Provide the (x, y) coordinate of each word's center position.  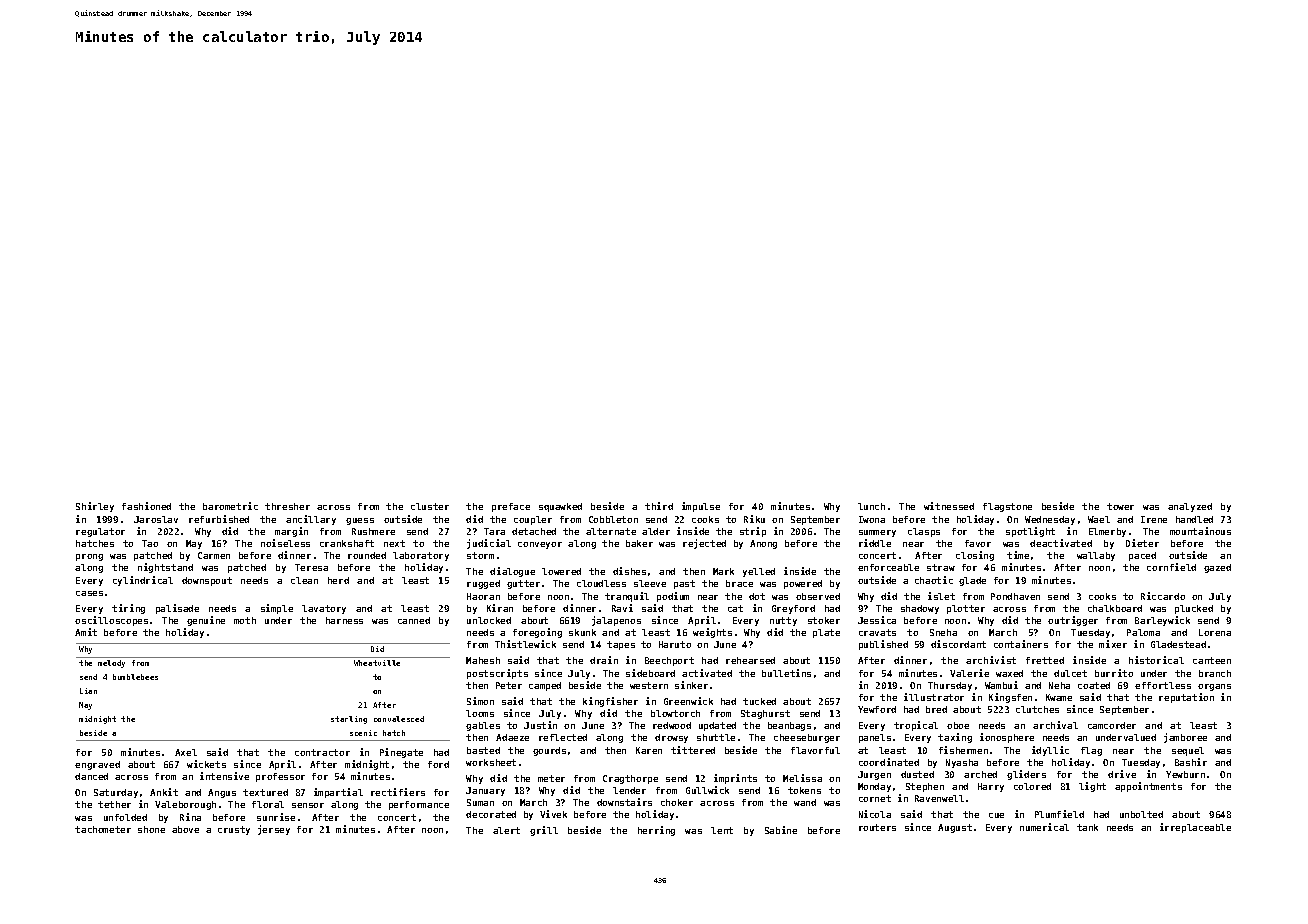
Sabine (781, 830)
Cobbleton (613, 519)
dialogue (512, 572)
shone (151, 829)
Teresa (311, 567)
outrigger (1073, 621)
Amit (86, 632)
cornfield (1171, 567)
